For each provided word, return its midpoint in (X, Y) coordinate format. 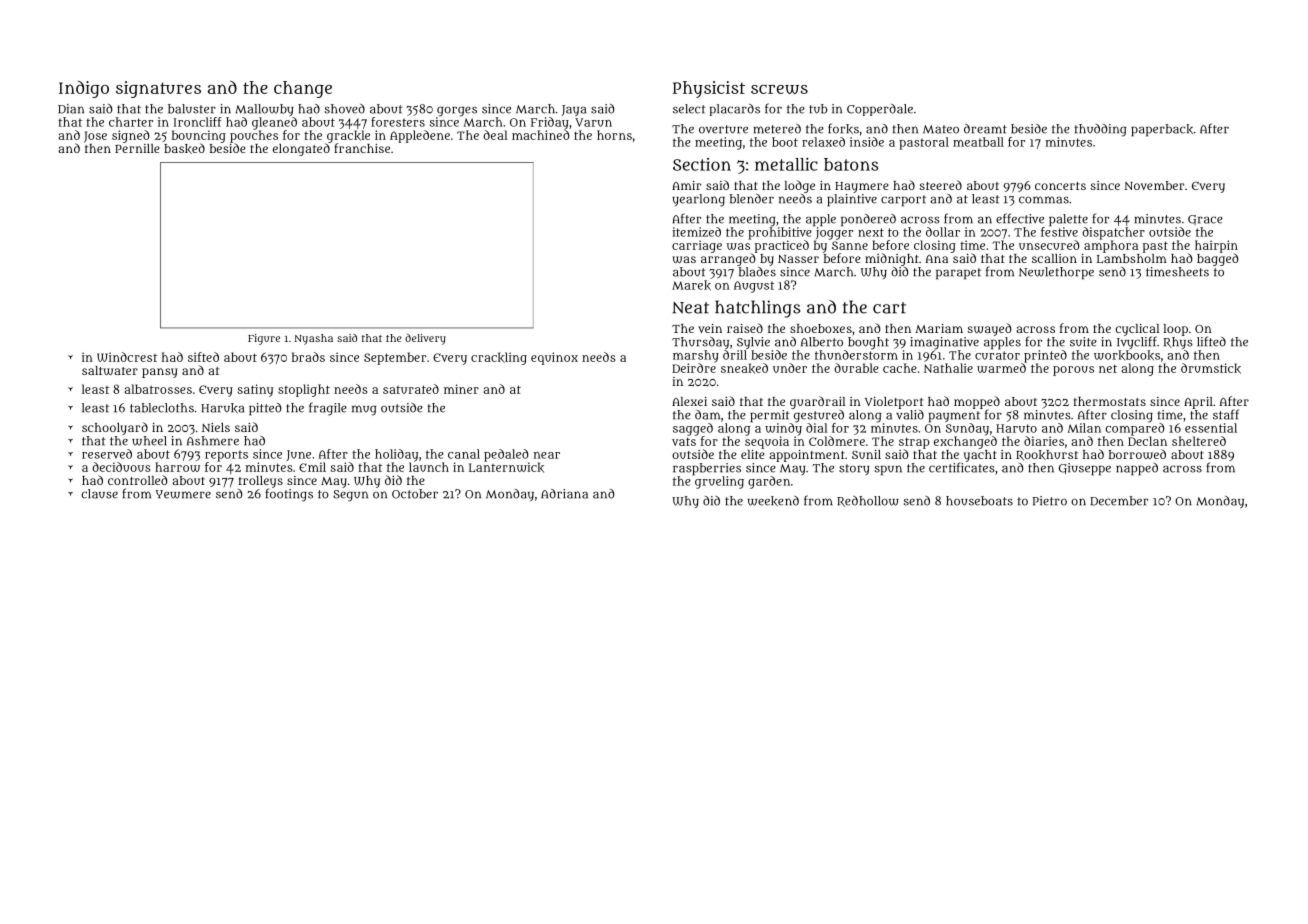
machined (541, 135)
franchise (362, 148)
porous (1073, 371)
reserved (107, 454)
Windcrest (127, 357)
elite (752, 454)
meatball (978, 142)
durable (856, 368)
